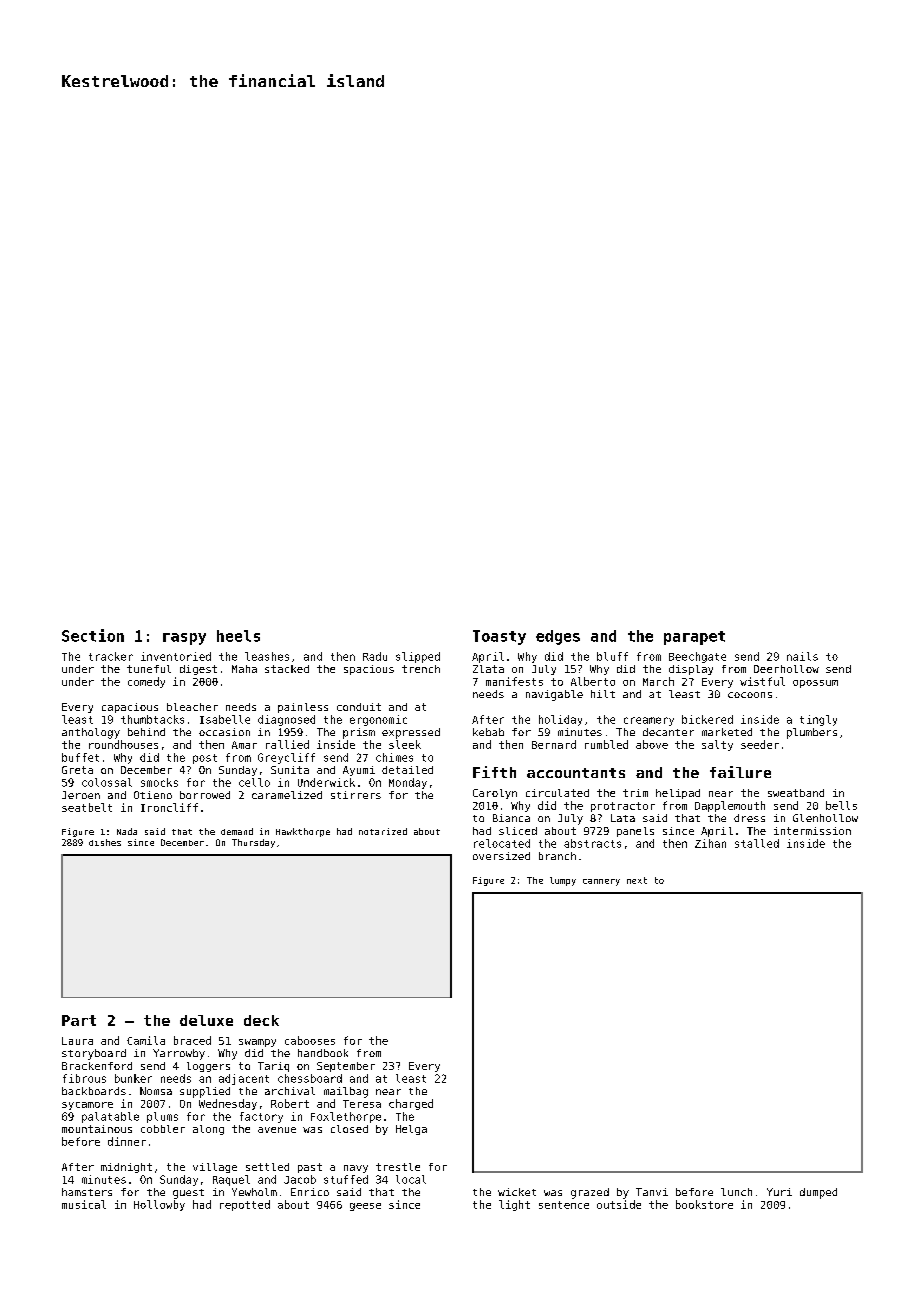  Describe the element at coordinates (499, 637) in the screenshot. I see `Toasty` at that location.
